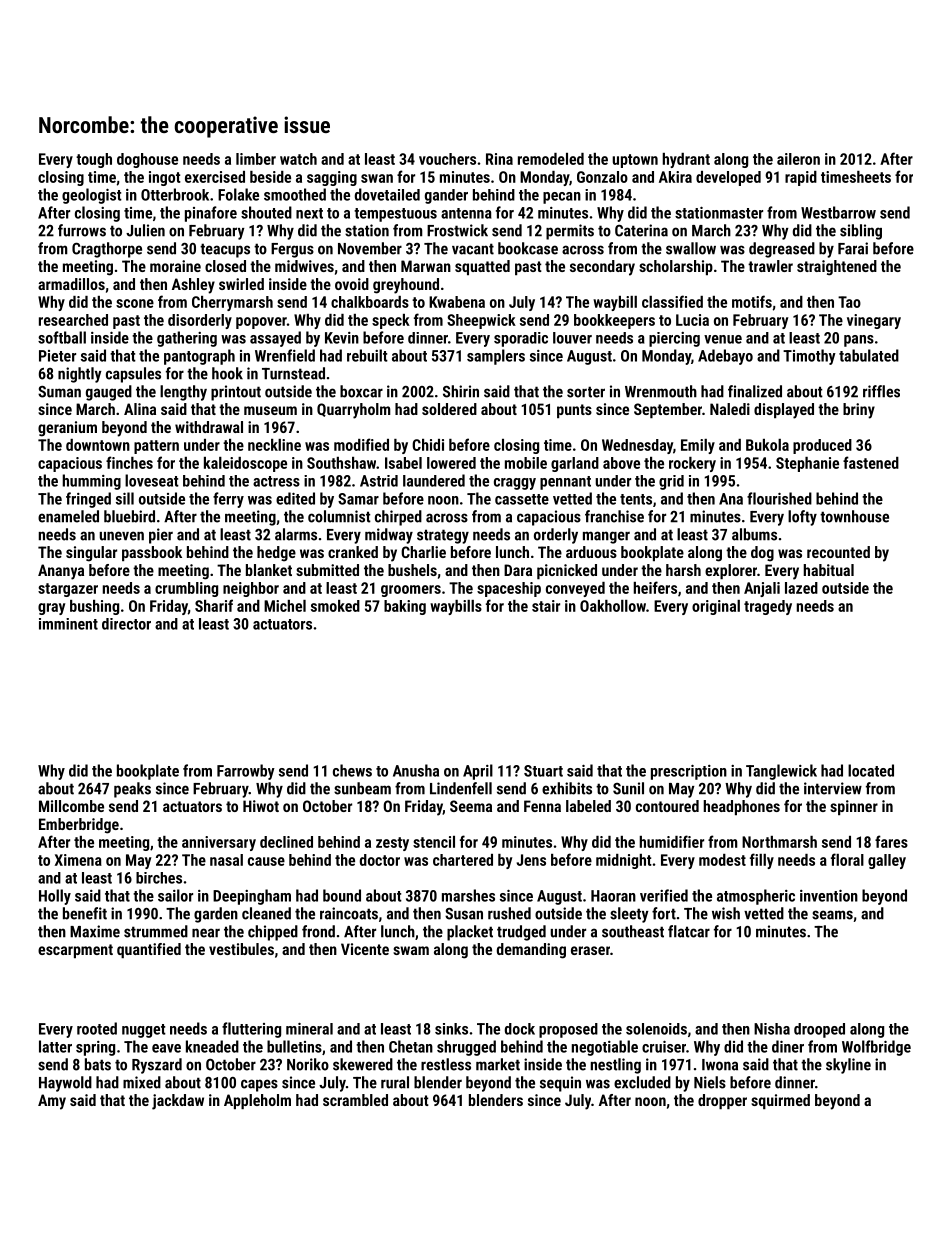 Image resolution: width=952 pixels, height=1233 pixels. Describe the element at coordinates (355, 1100) in the screenshot. I see `scrambled` at that location.
